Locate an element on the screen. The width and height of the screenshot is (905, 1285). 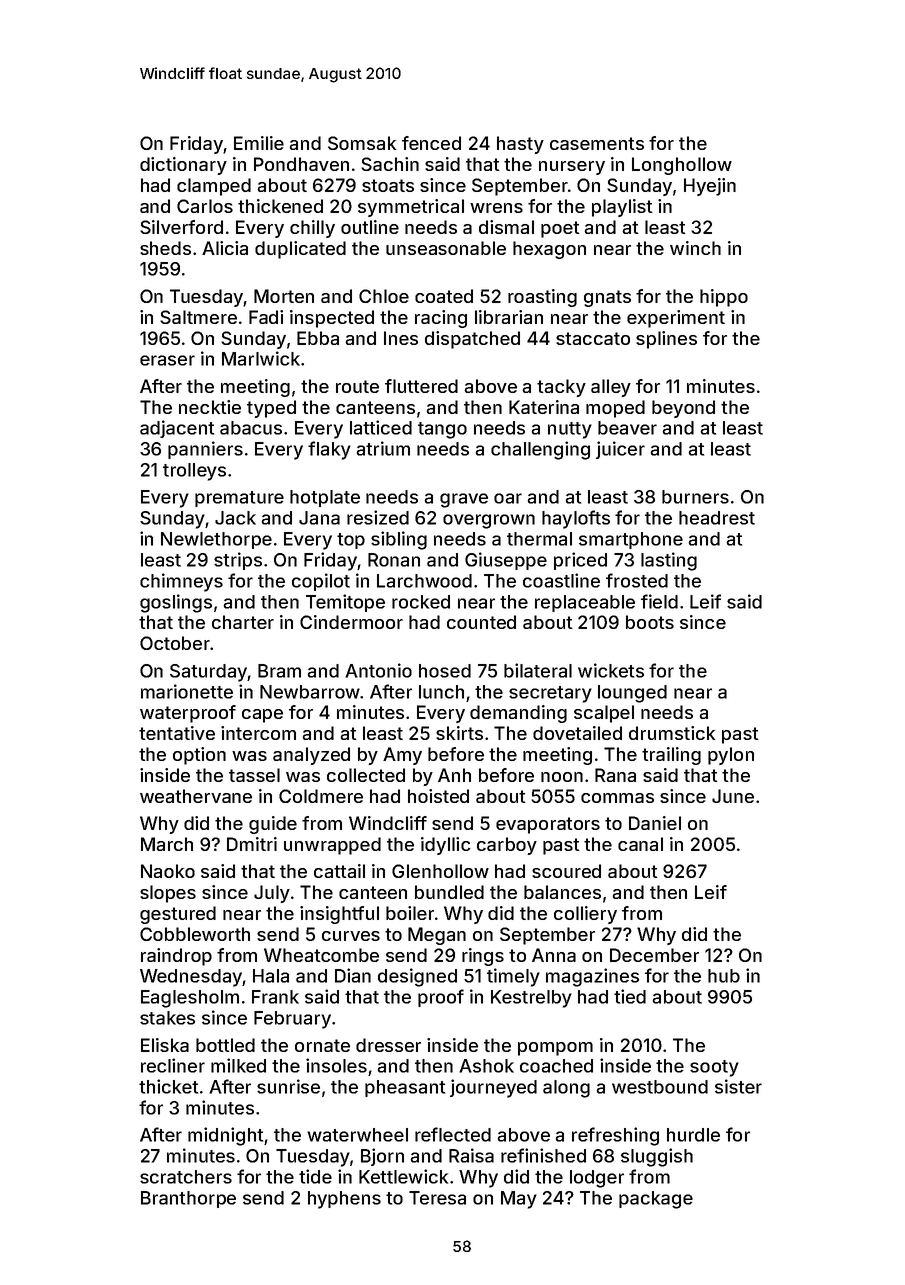
stoats is located at coordinates (388, 185).
